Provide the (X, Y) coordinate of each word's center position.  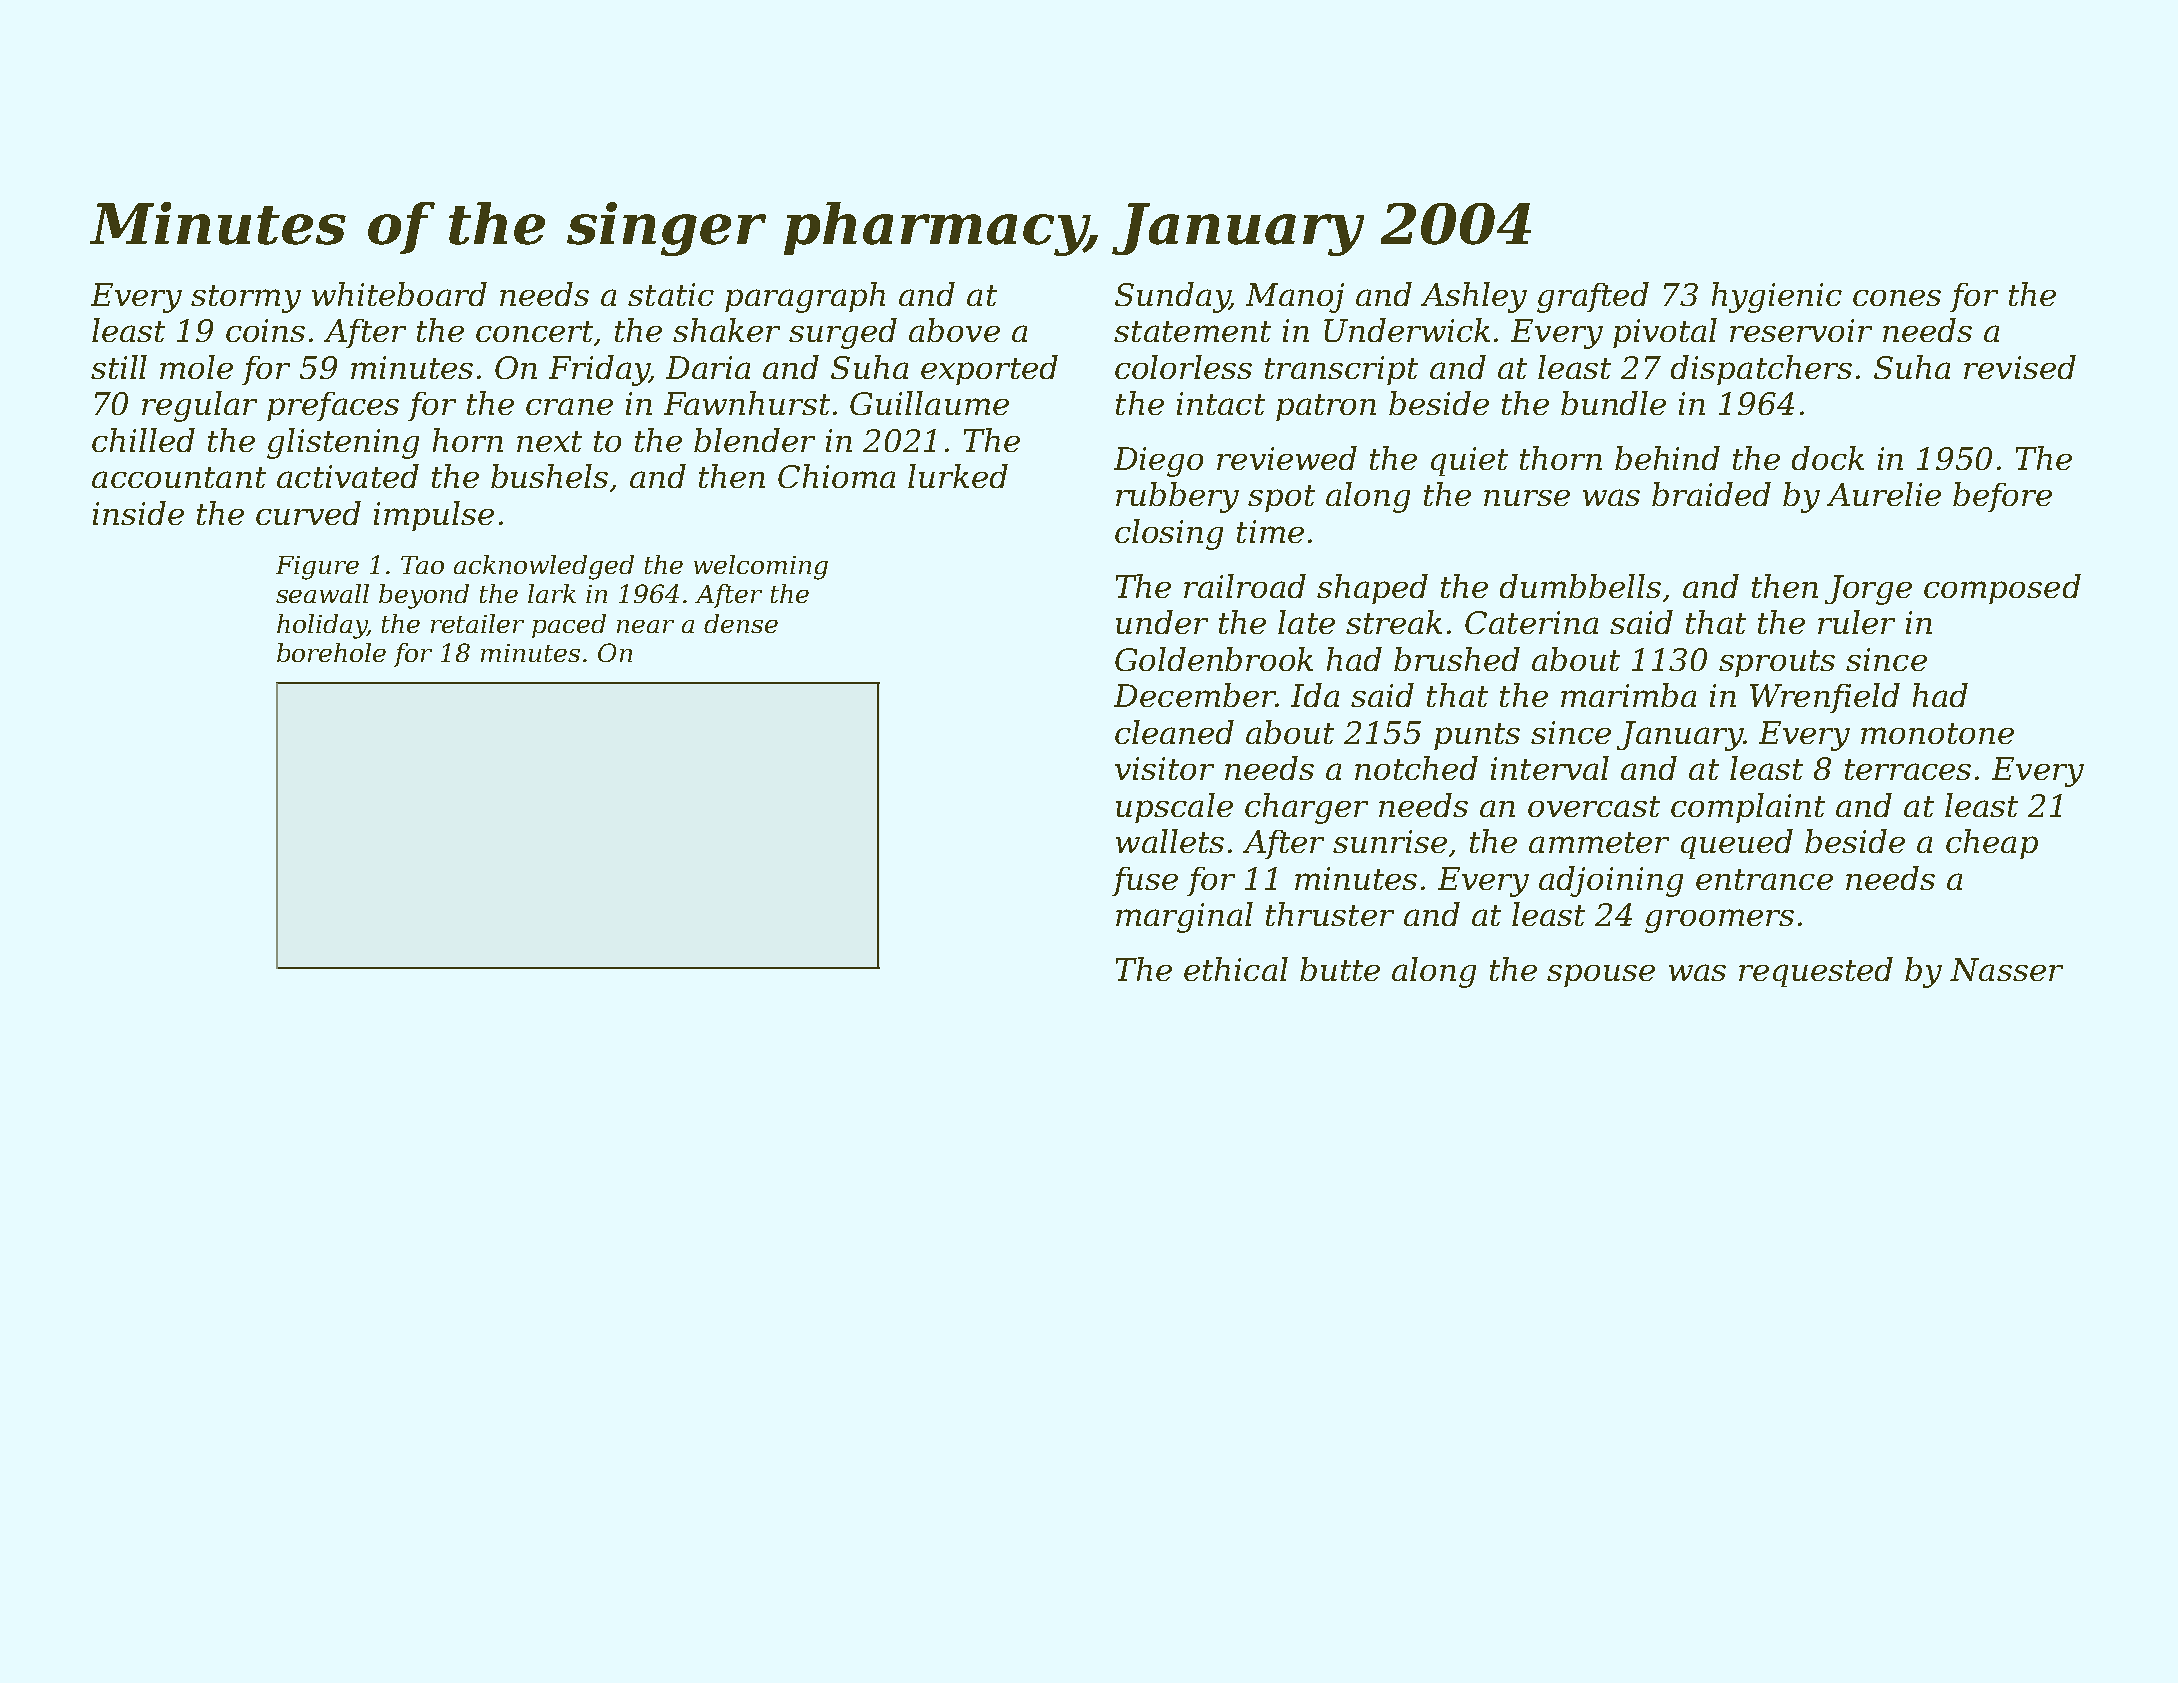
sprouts (1777, 663)
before (2002, 497)
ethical (1236, 969)
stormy (246, 299)
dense (741, 623)
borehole (331, 652)
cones (1897, 298)
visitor (1164, 768)
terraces (1908, 769)
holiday (322, 626)
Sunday (1172, 297)
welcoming (761, 567)
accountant (179, 477)
